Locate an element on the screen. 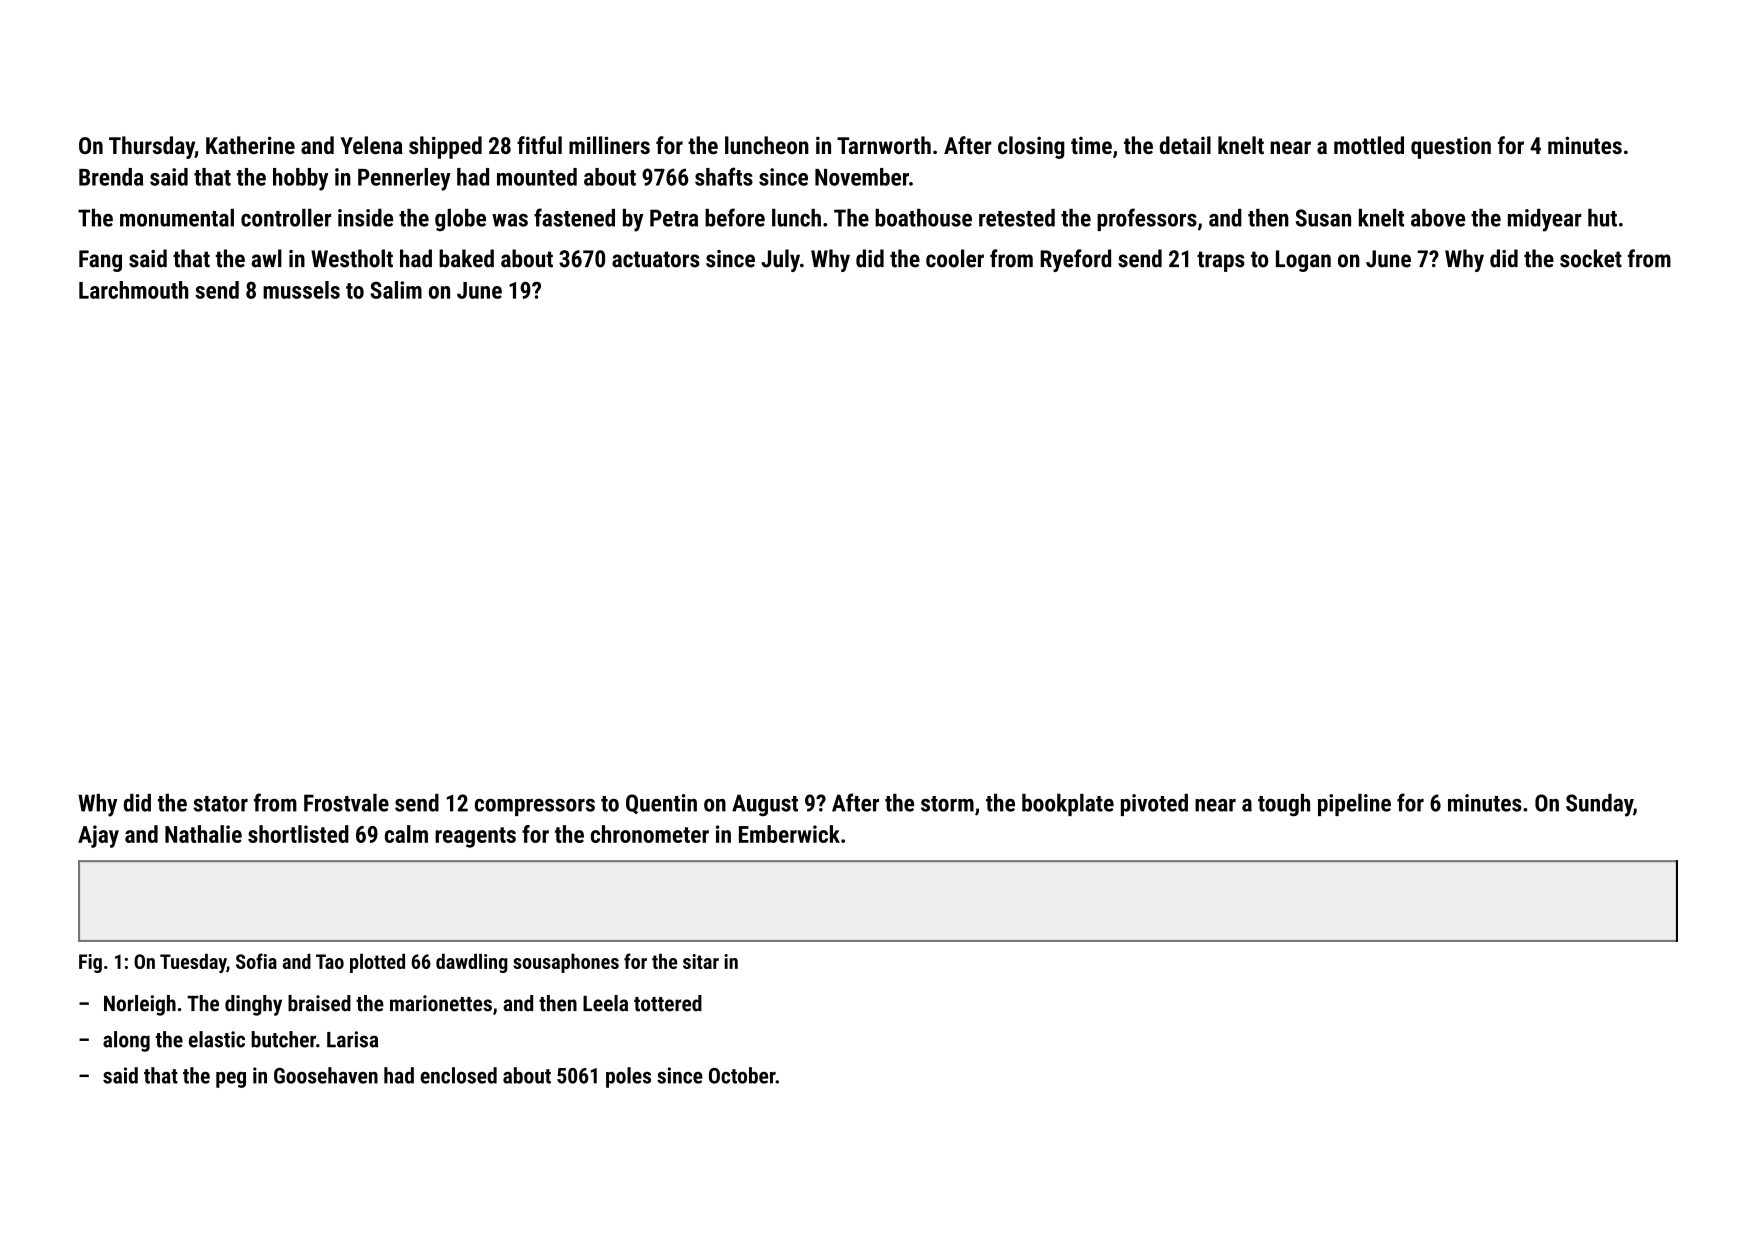  Ajay is located at coordinates (98, 836).
